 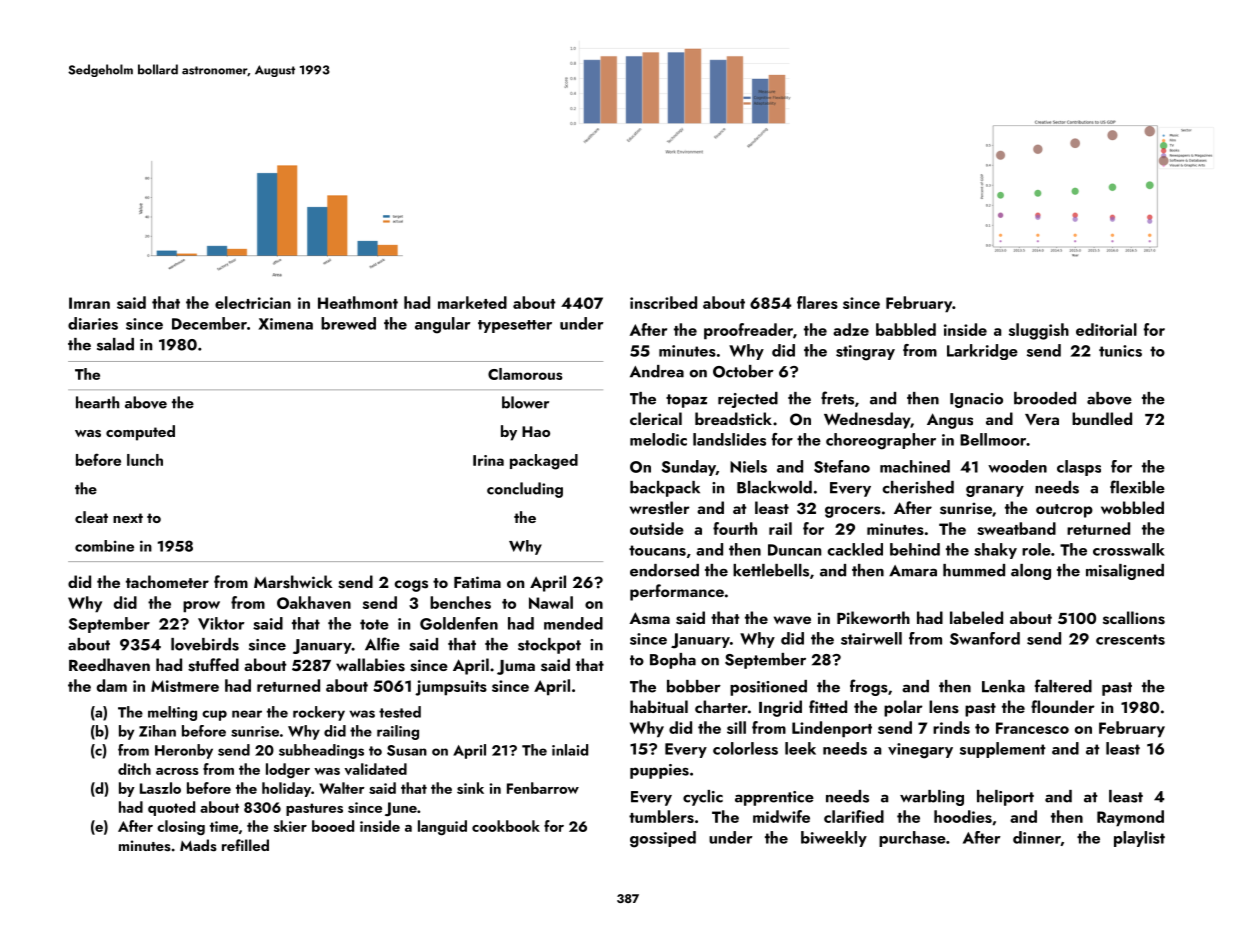 What do you see at coordinates (677, 592) in the screenshot?
I see `performance` at bounding box center [677, 592].
